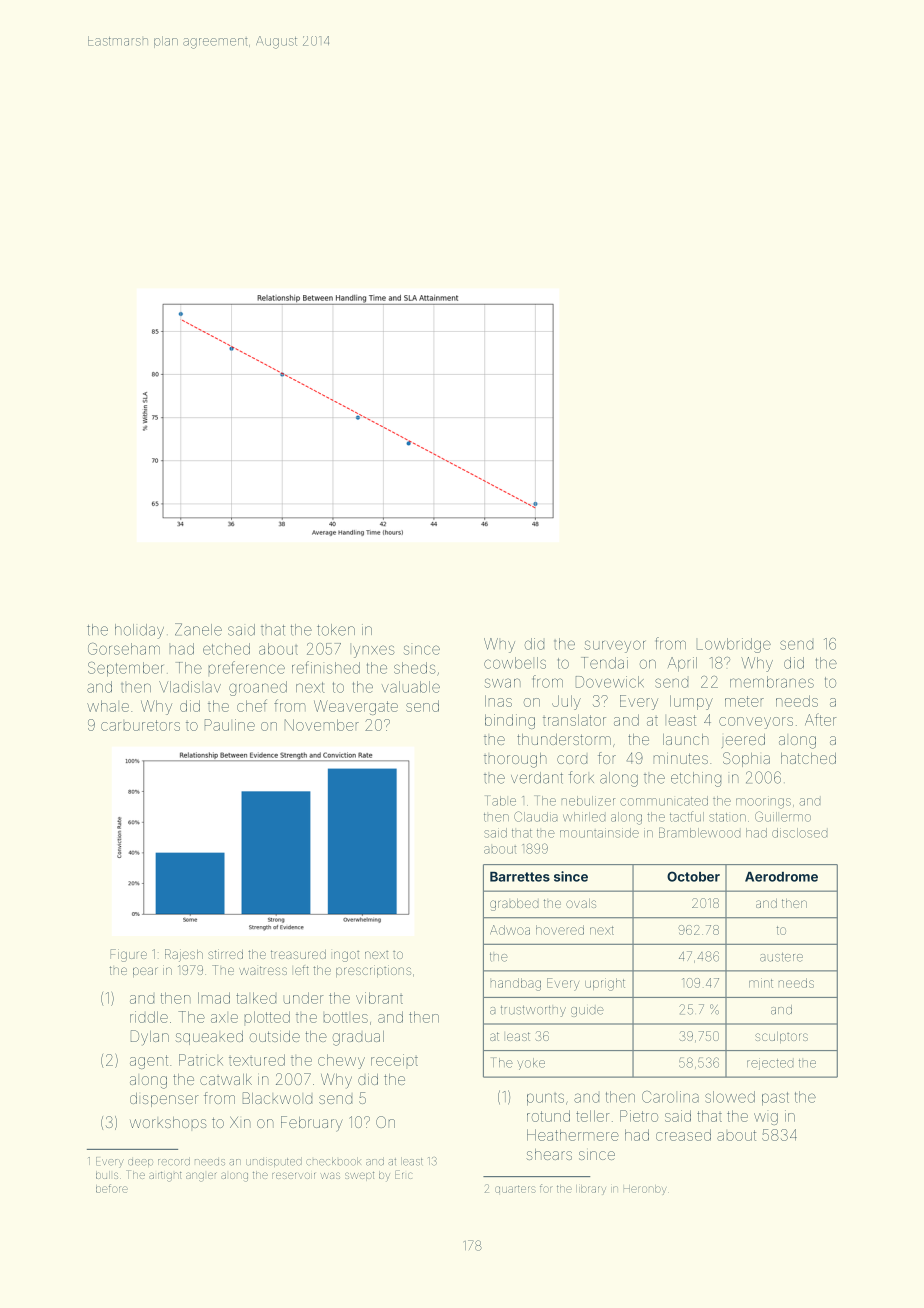 The width and height of the page is (924, 1308). Describe the element at coordinates (515, 1189) in the page. I see `quarters` at that location.
